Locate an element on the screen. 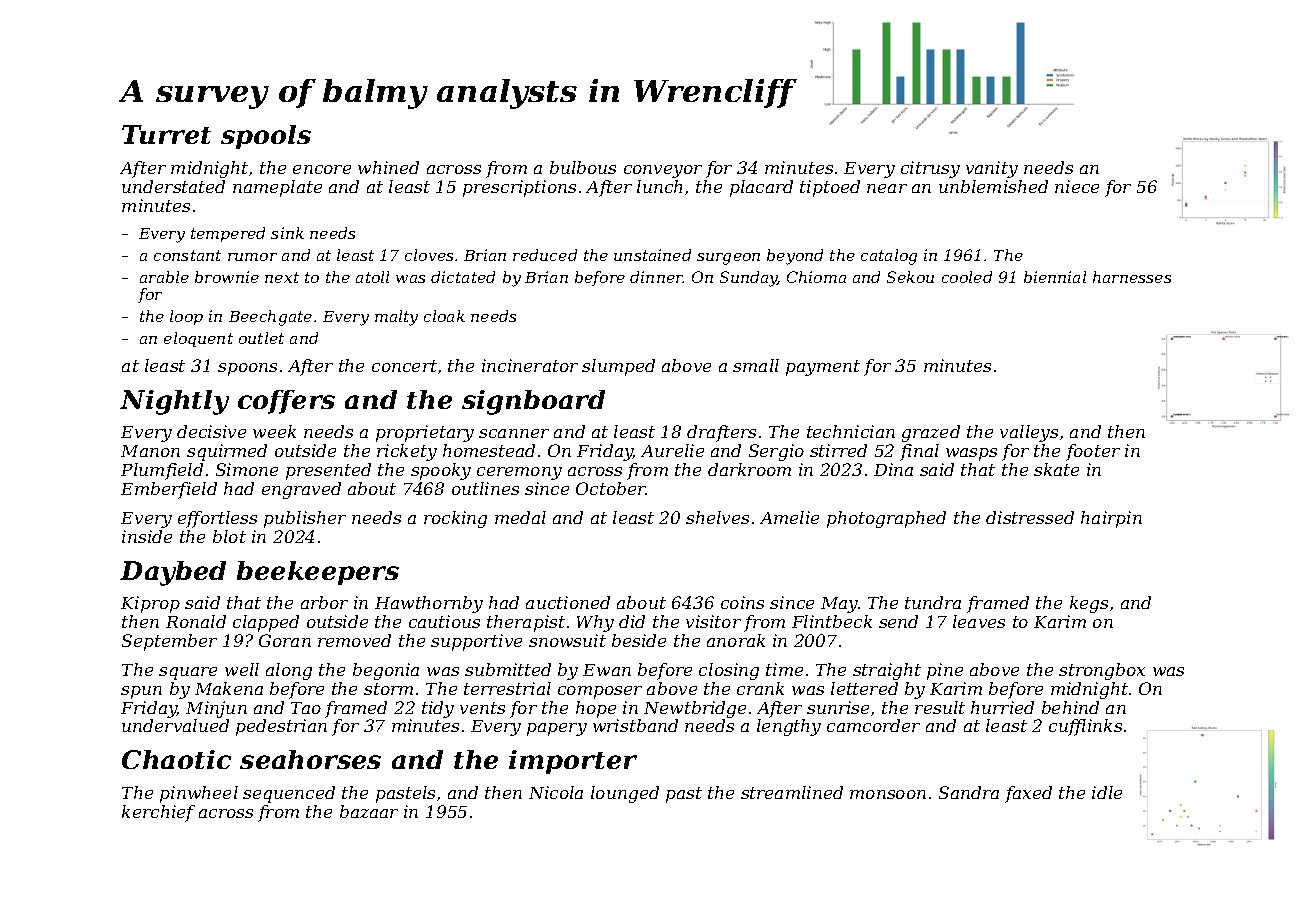  spoons is located at coordinates (247, 369).
